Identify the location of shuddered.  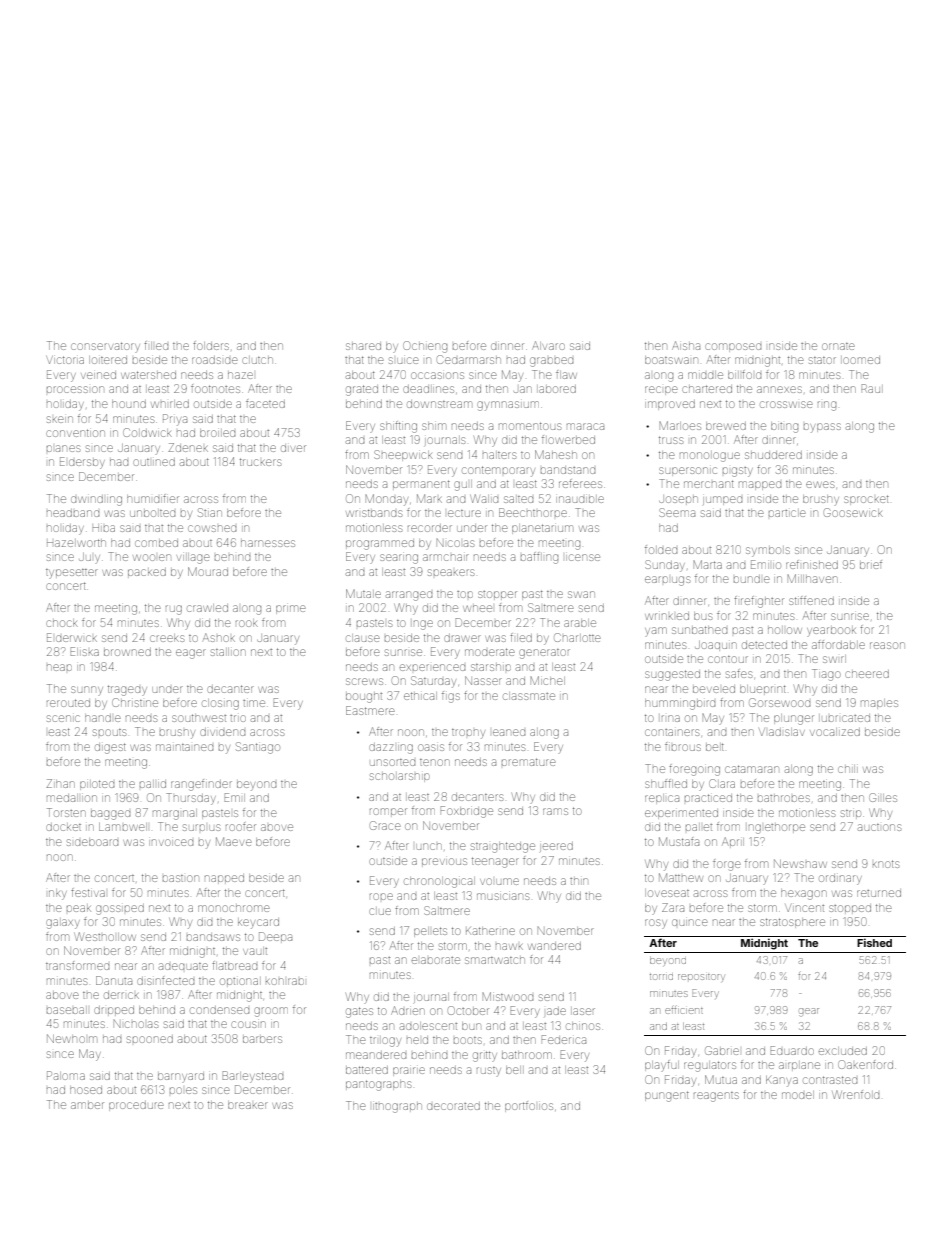
(773, 455).
